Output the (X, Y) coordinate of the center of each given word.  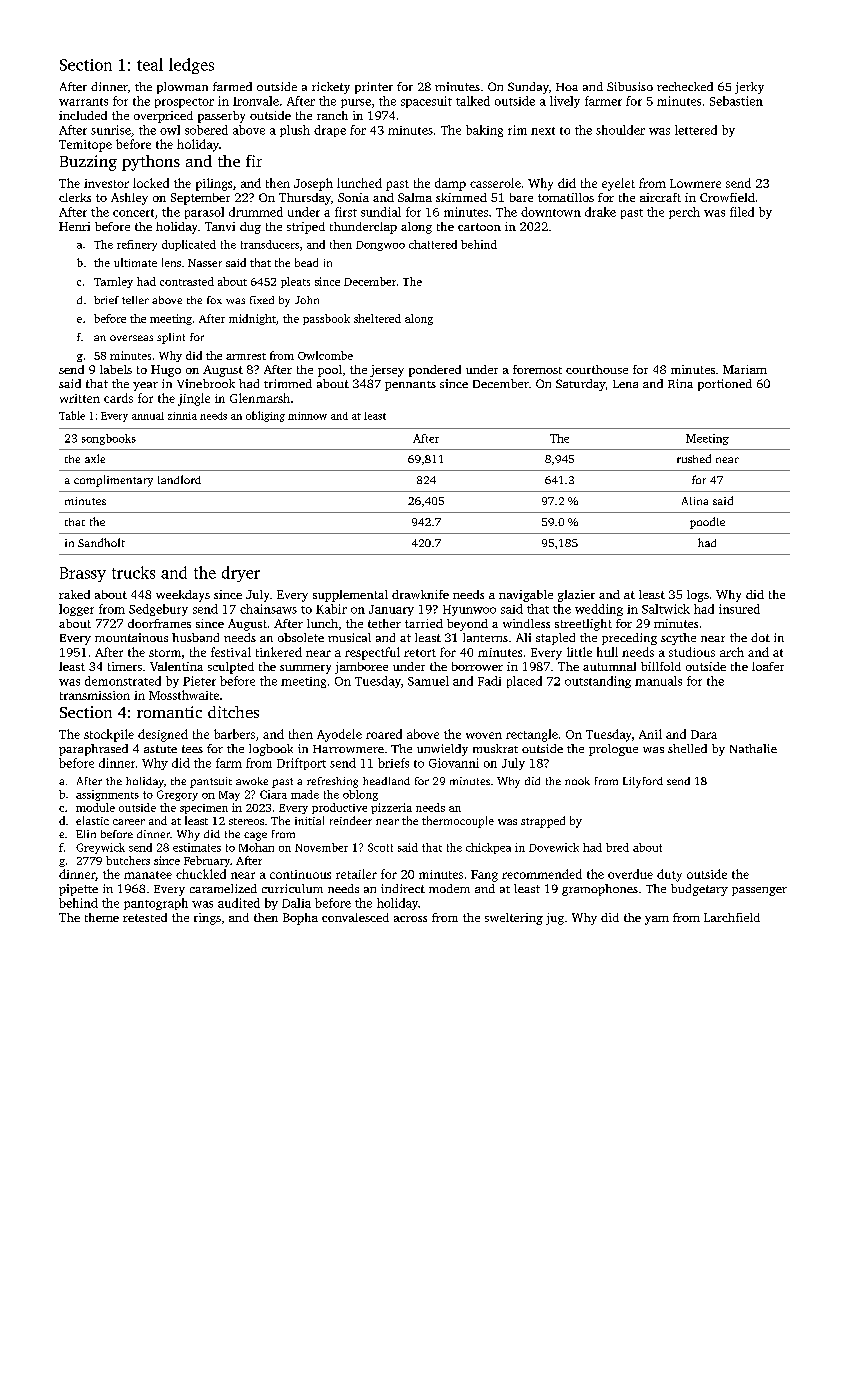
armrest (246, 356)
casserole (495, 183)
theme (102, 917)
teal (150, 64)
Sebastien (736, 101)
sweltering (514, 919)
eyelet (618, 184)
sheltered (377, 318)
